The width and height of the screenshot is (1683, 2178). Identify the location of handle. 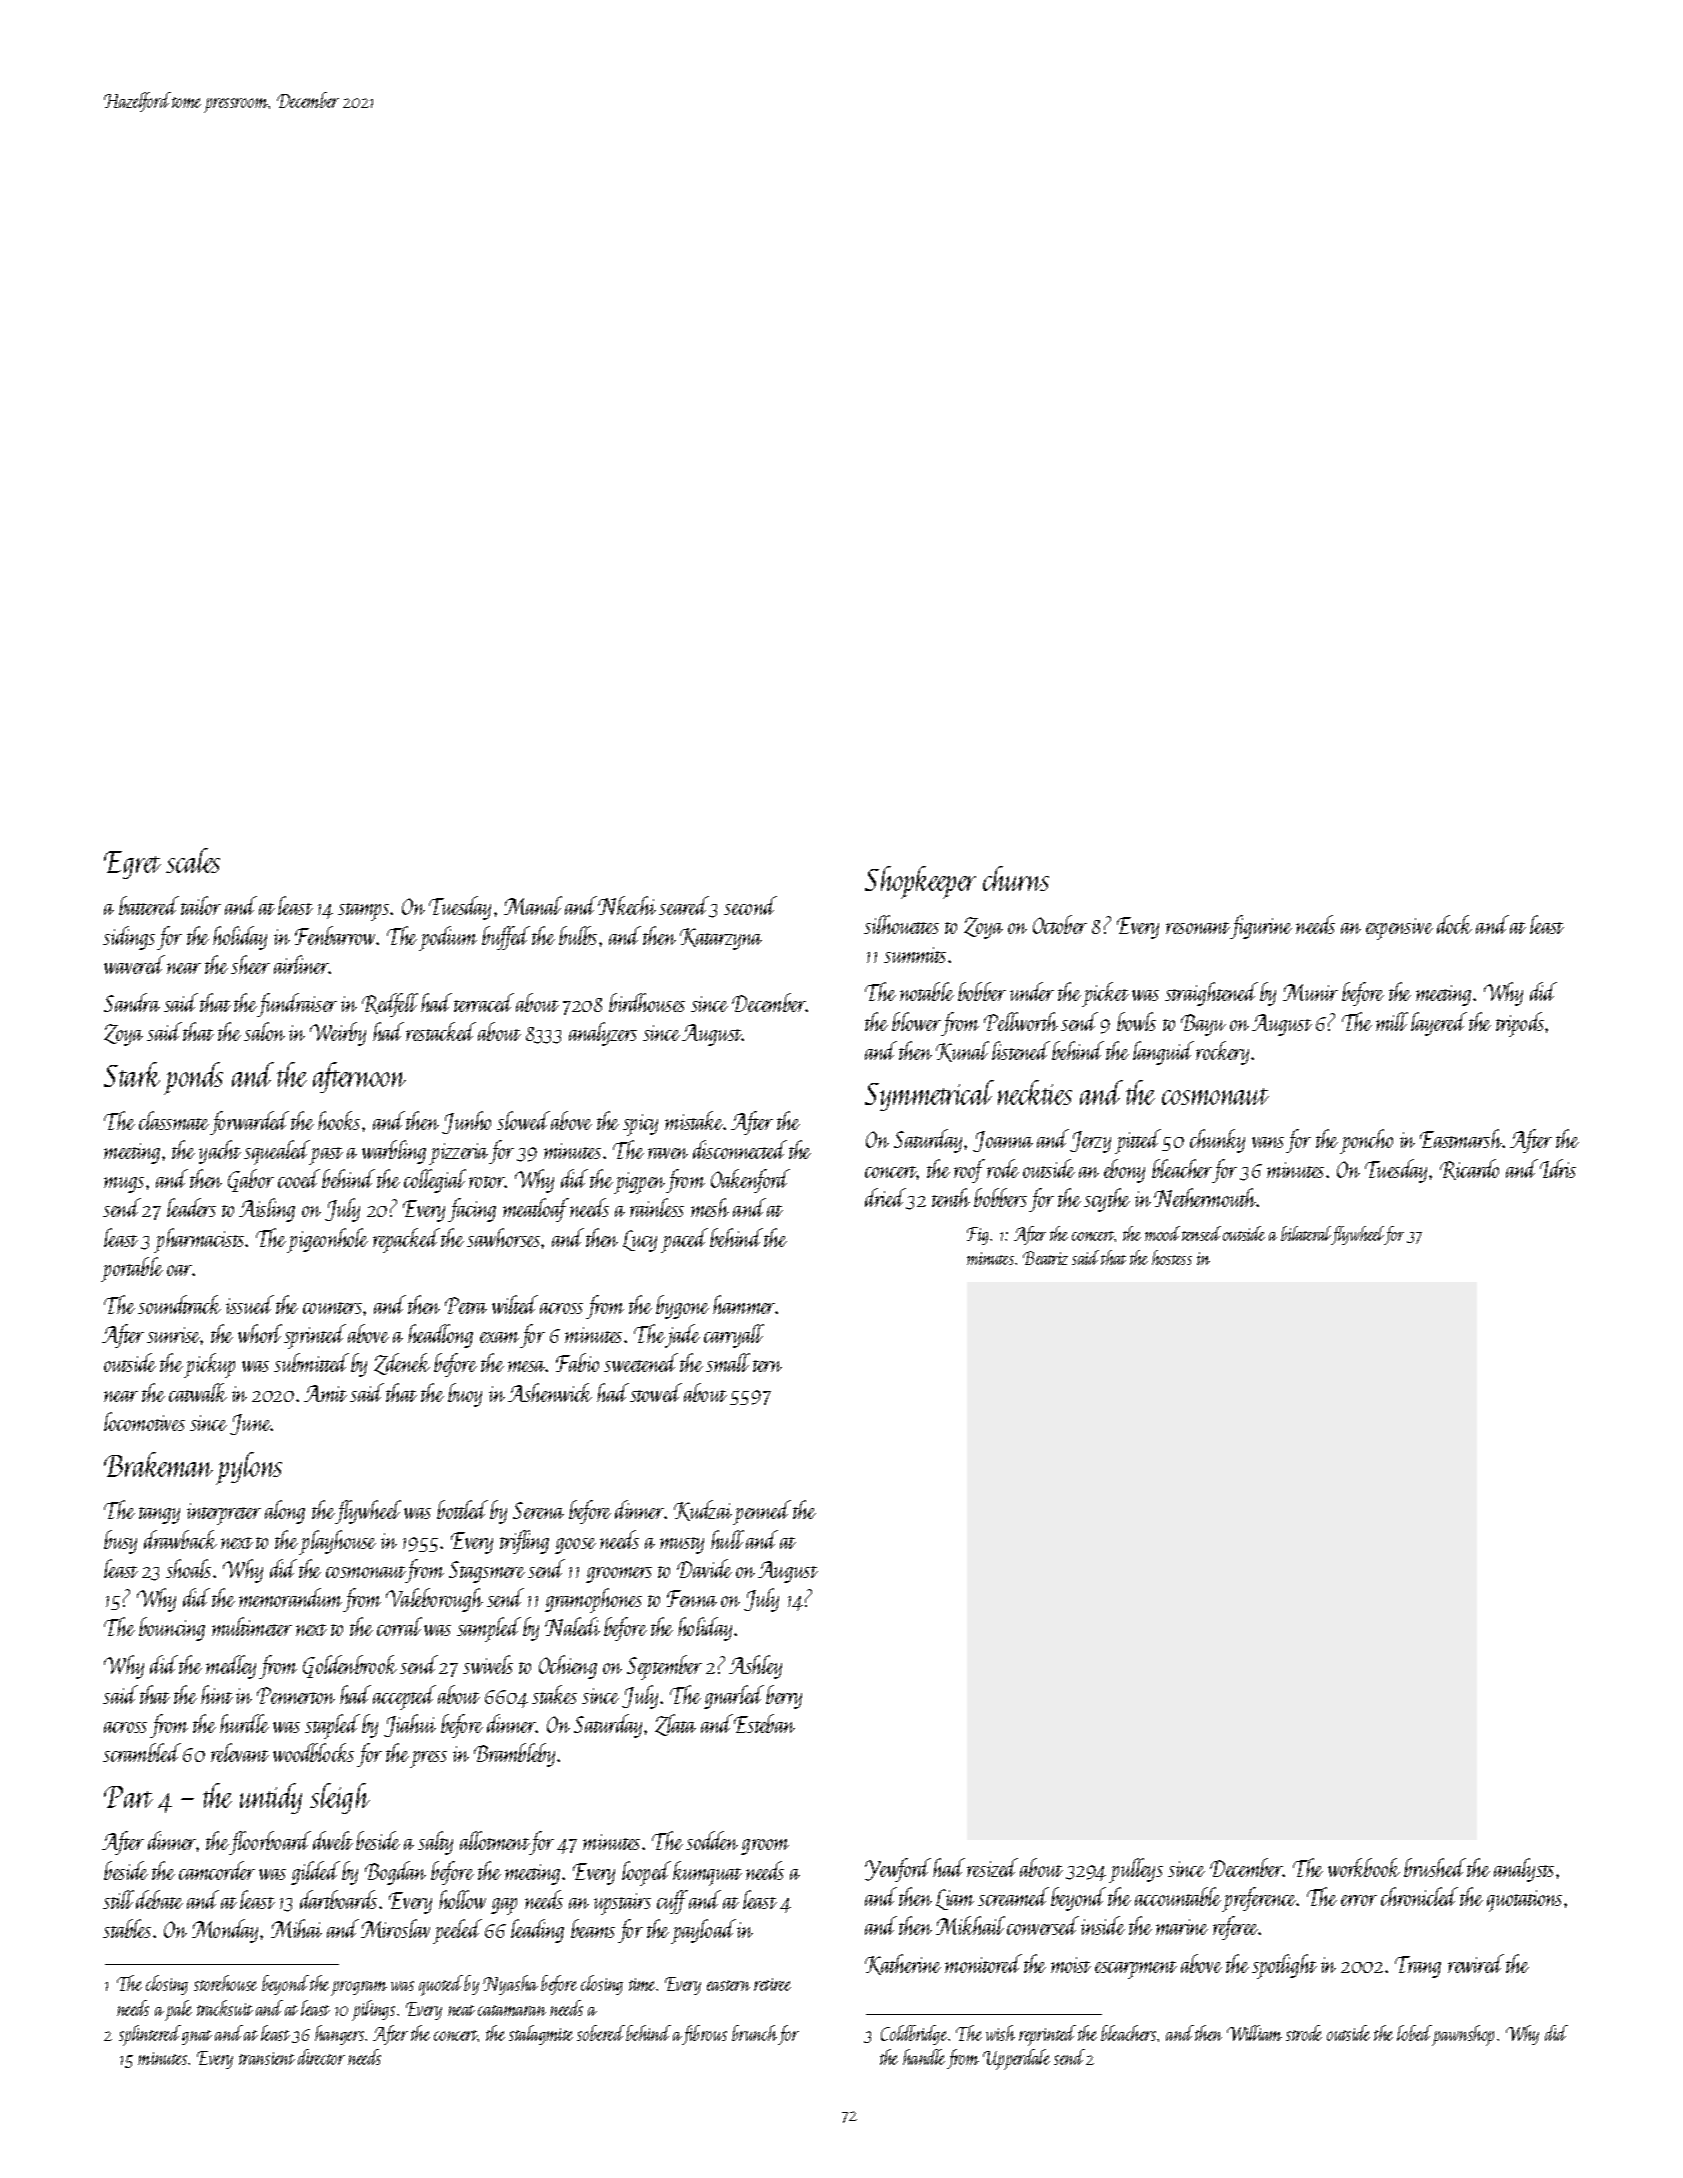
(924, 2057).
